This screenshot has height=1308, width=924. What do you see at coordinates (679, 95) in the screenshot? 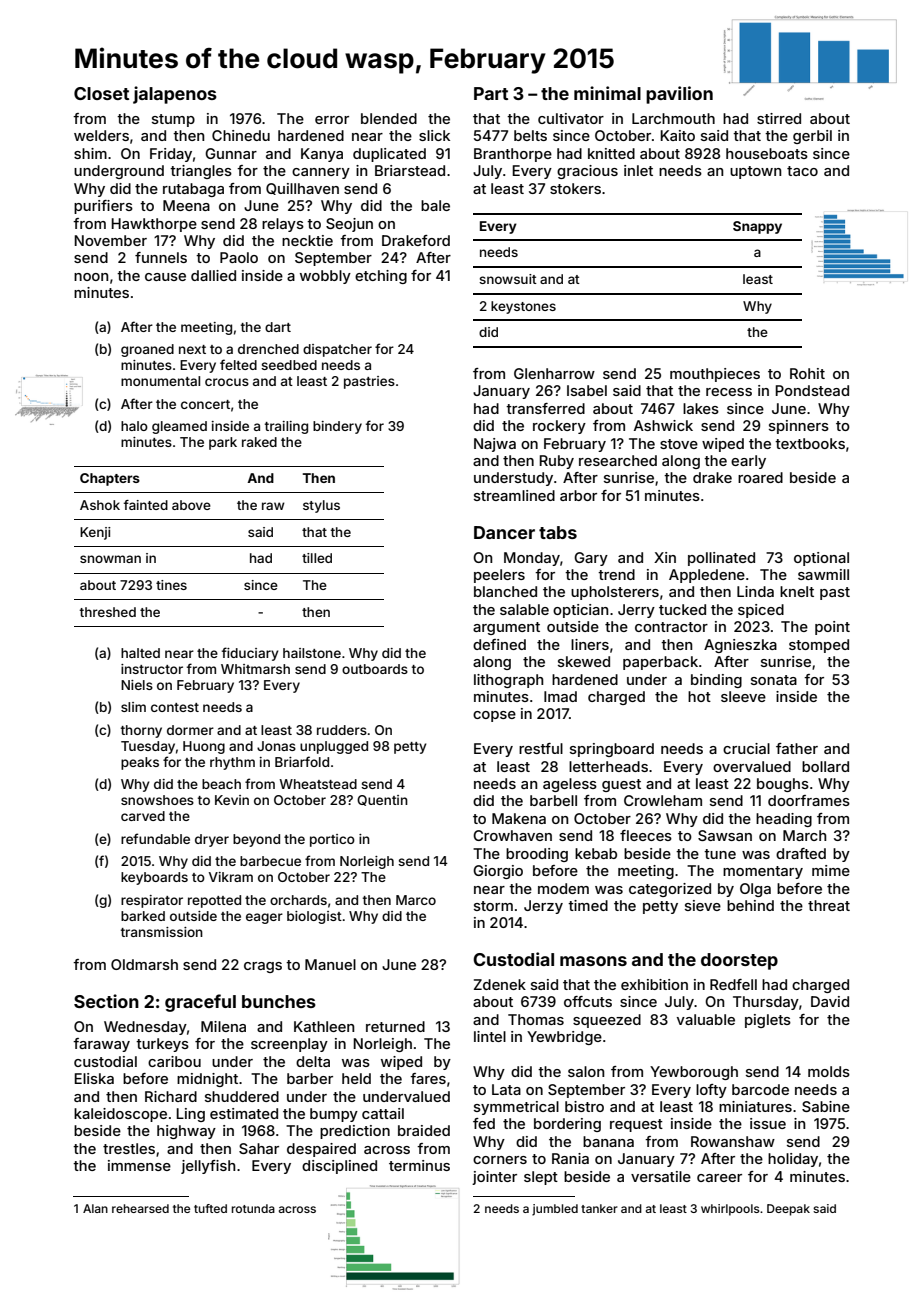
I see `pavilion` at bounding box center [679, 95].
